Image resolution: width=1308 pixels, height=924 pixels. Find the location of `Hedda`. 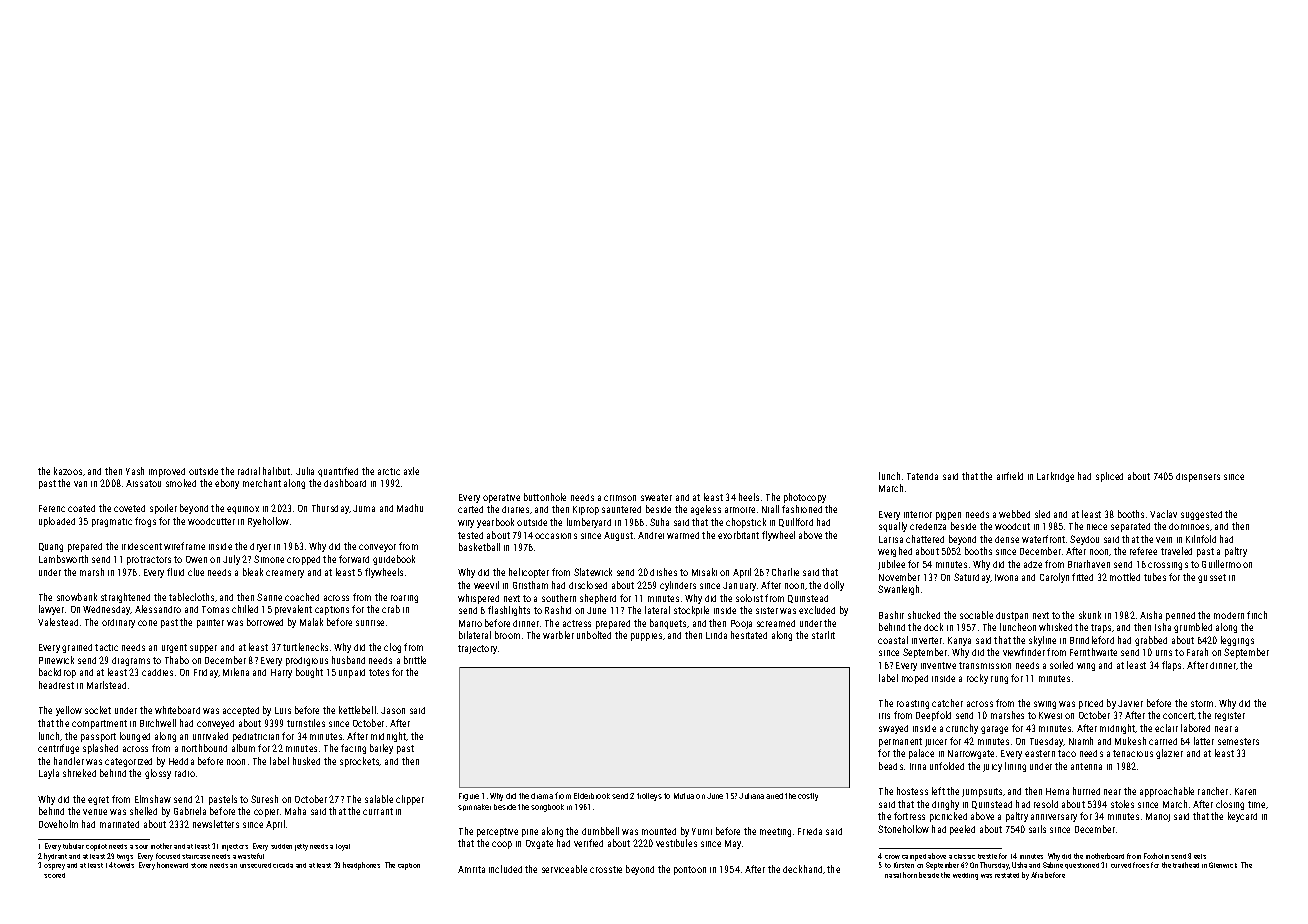

Hedda is located at coordinates (181, 761).
